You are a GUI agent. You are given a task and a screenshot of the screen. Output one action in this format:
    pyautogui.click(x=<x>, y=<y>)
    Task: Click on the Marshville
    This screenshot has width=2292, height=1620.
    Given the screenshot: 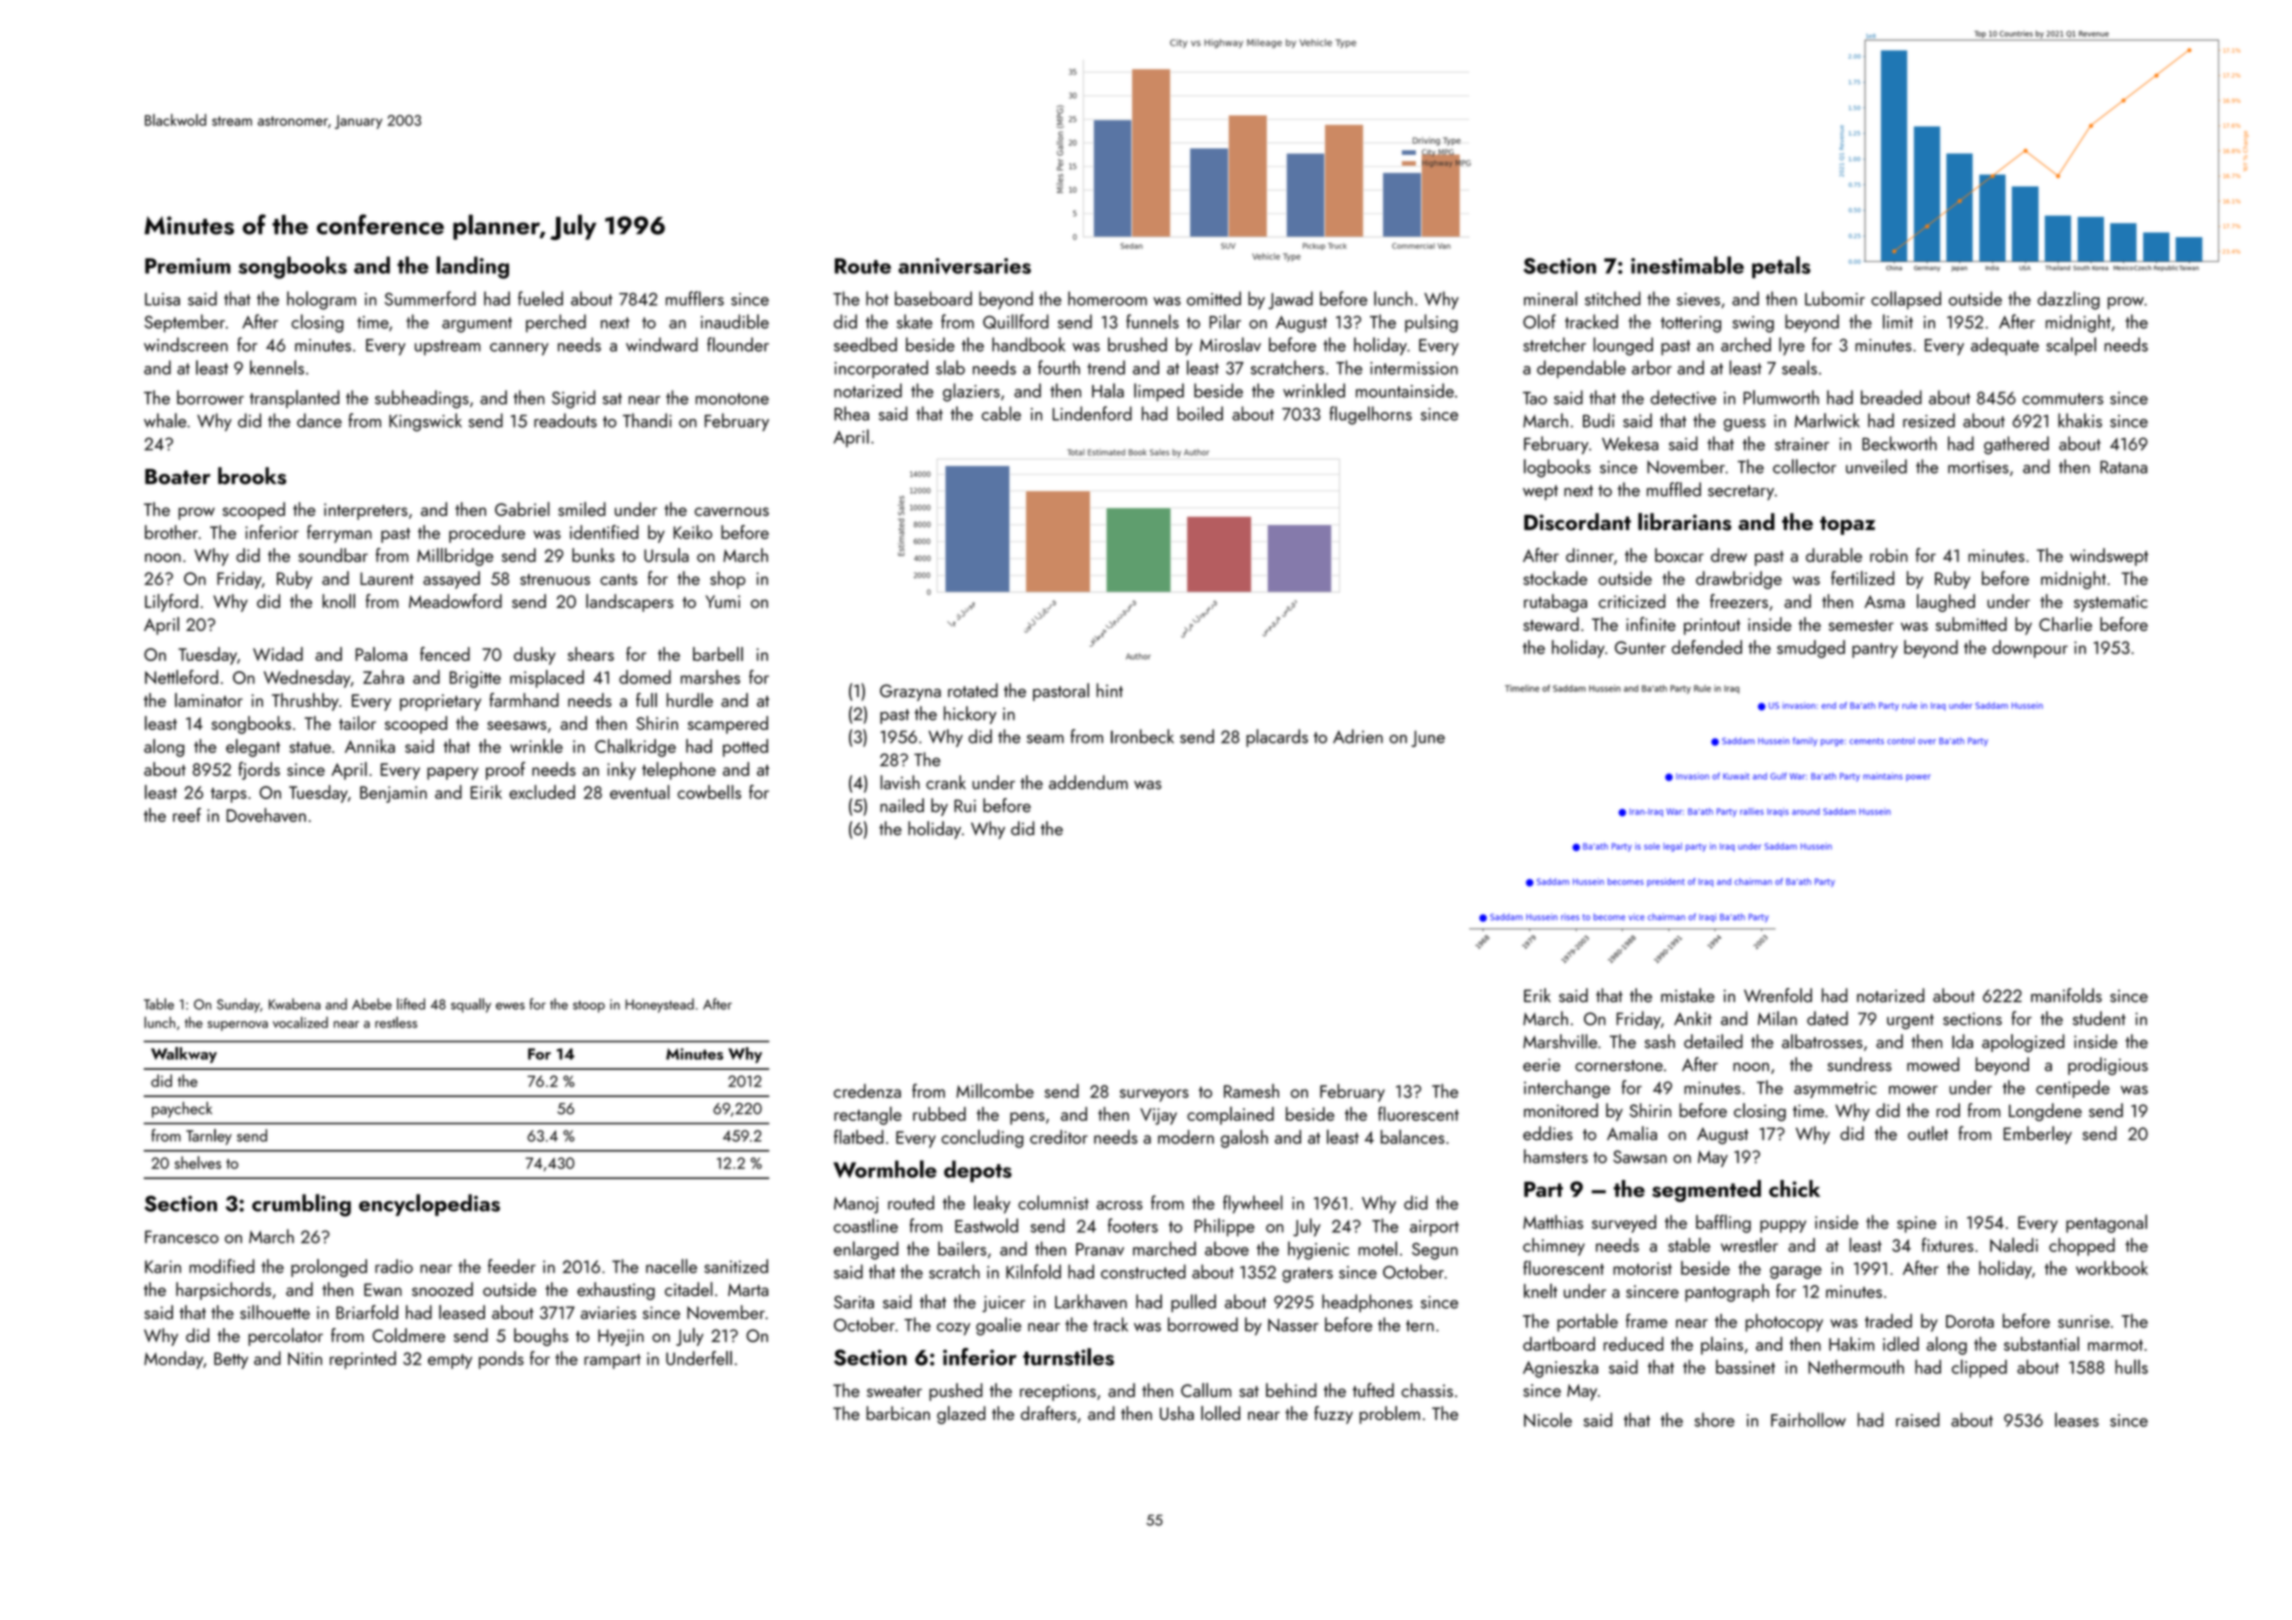 What is the action you would take?
    pyautogui.click(x=1560, y=1041)
